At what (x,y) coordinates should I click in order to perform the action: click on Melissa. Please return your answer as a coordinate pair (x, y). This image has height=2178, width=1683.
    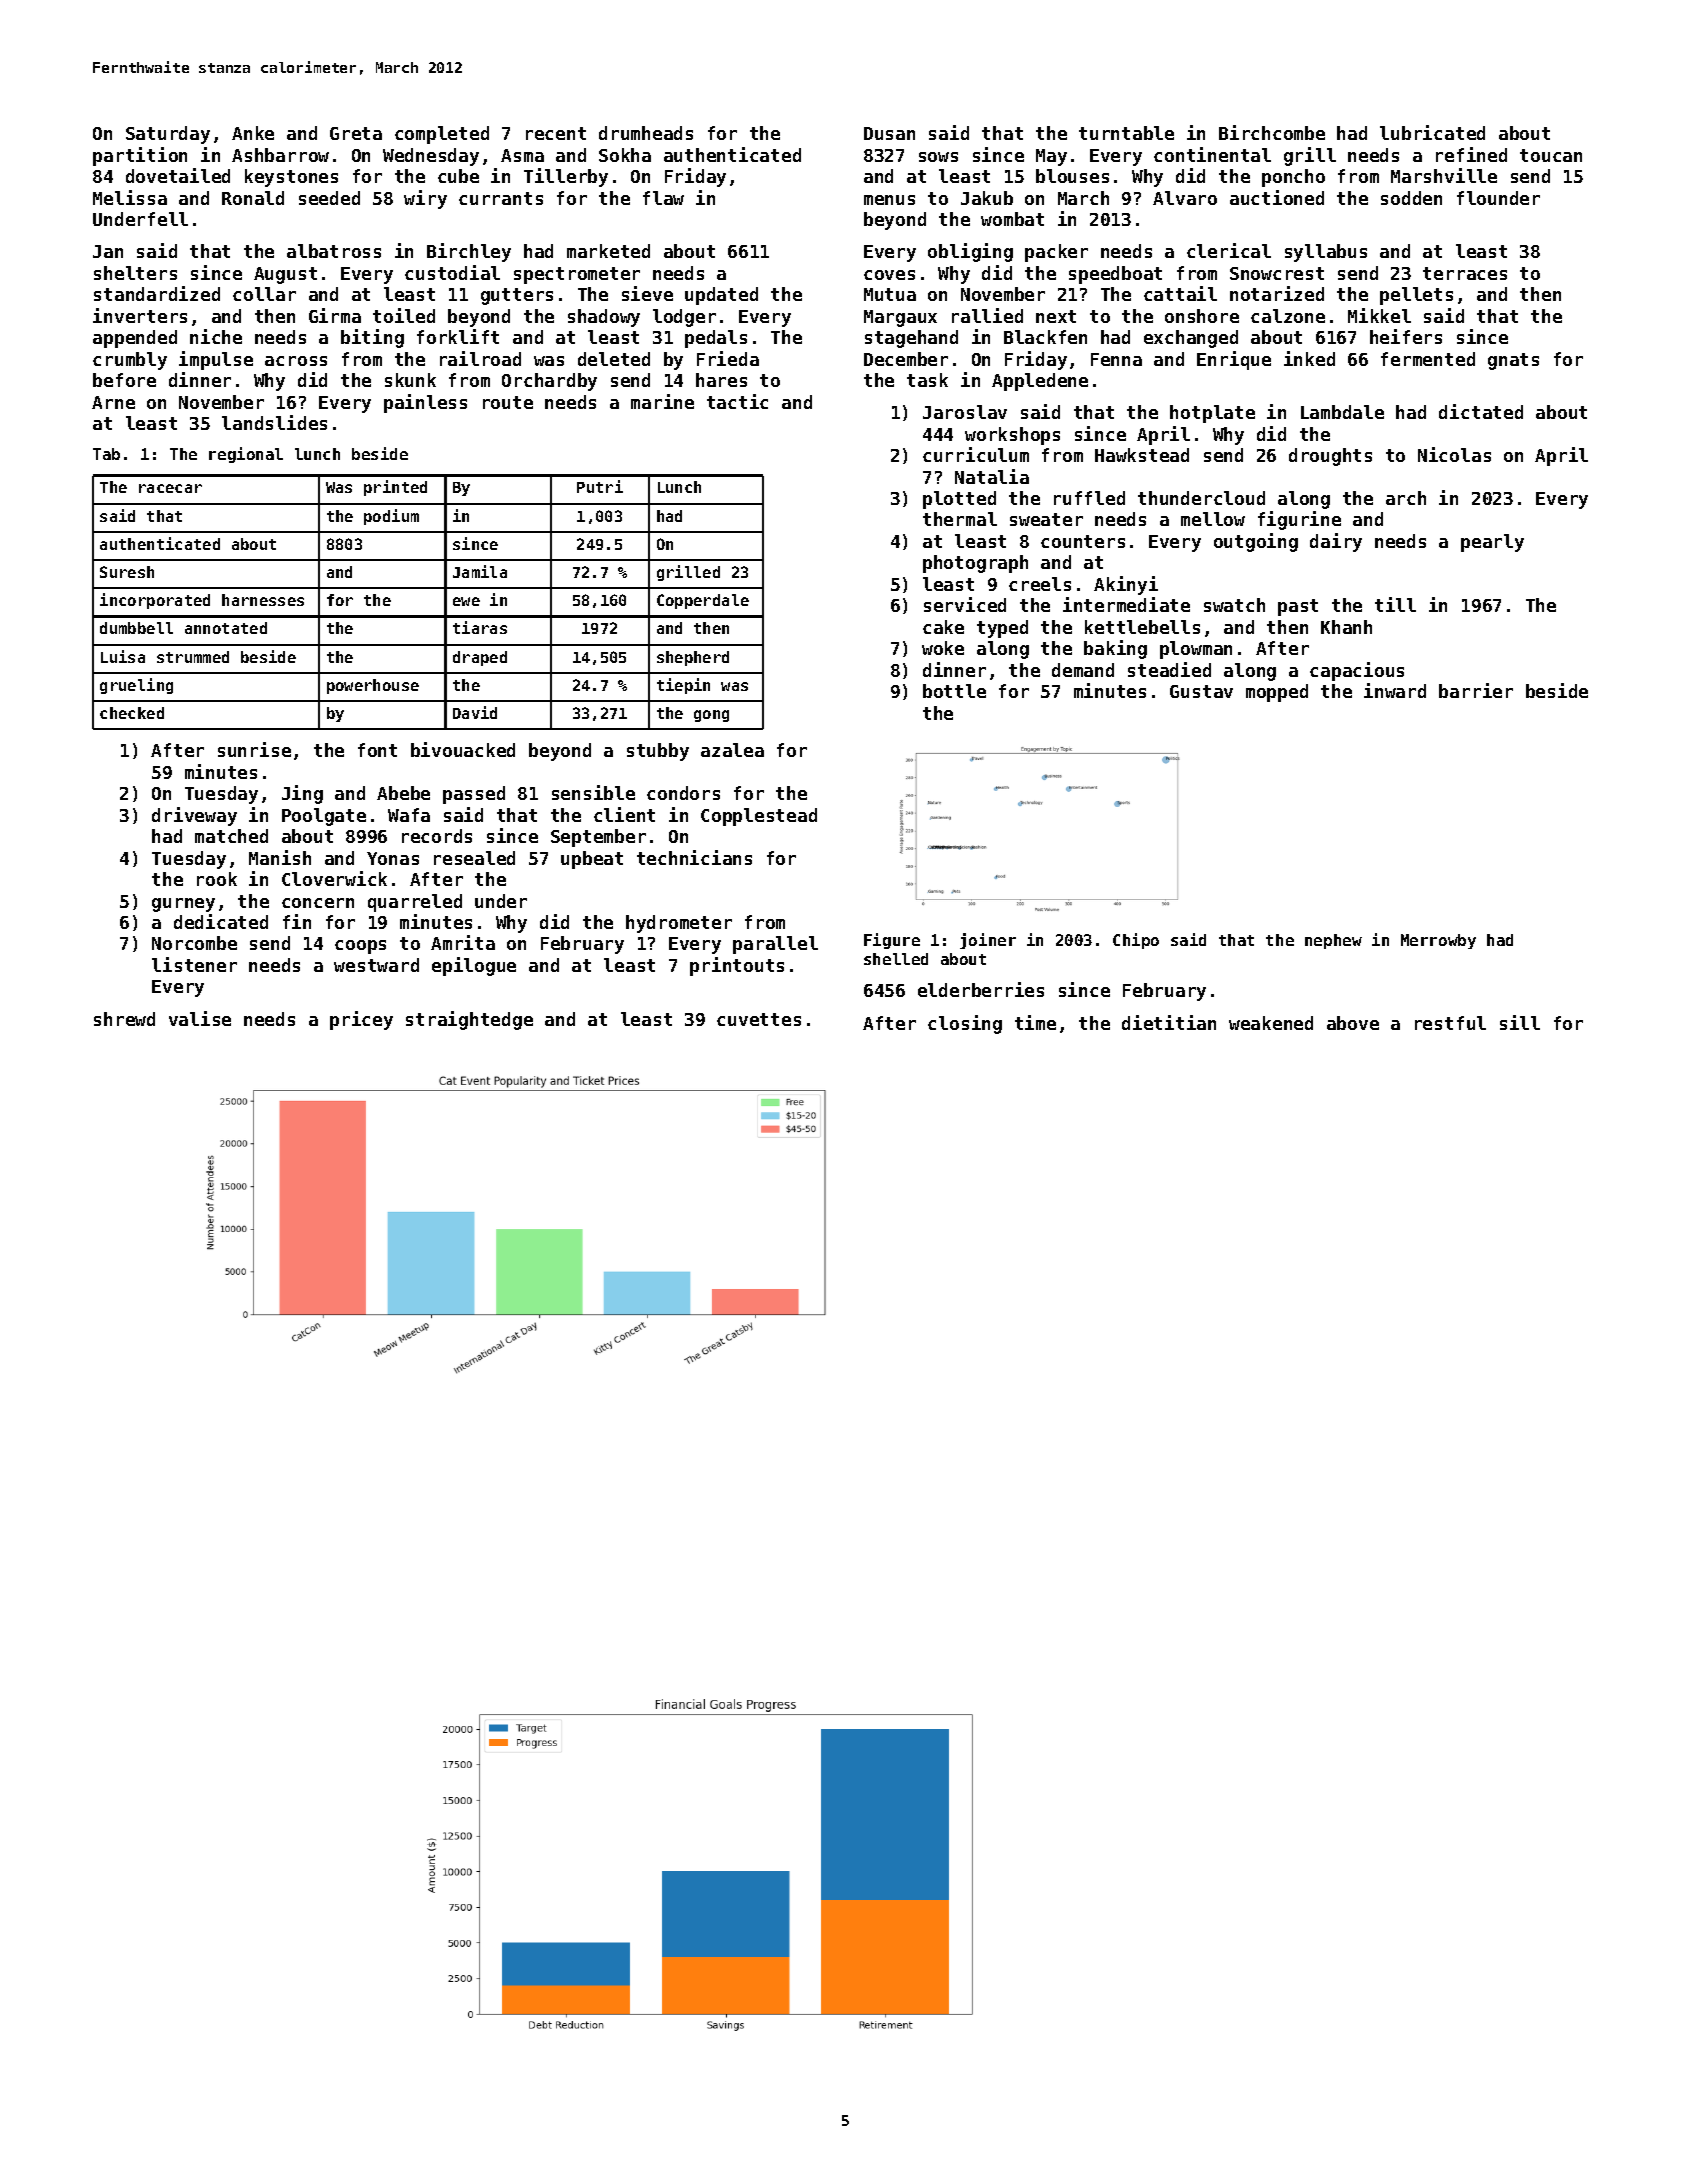
    Looking at the image, I should click on (130, 197).
